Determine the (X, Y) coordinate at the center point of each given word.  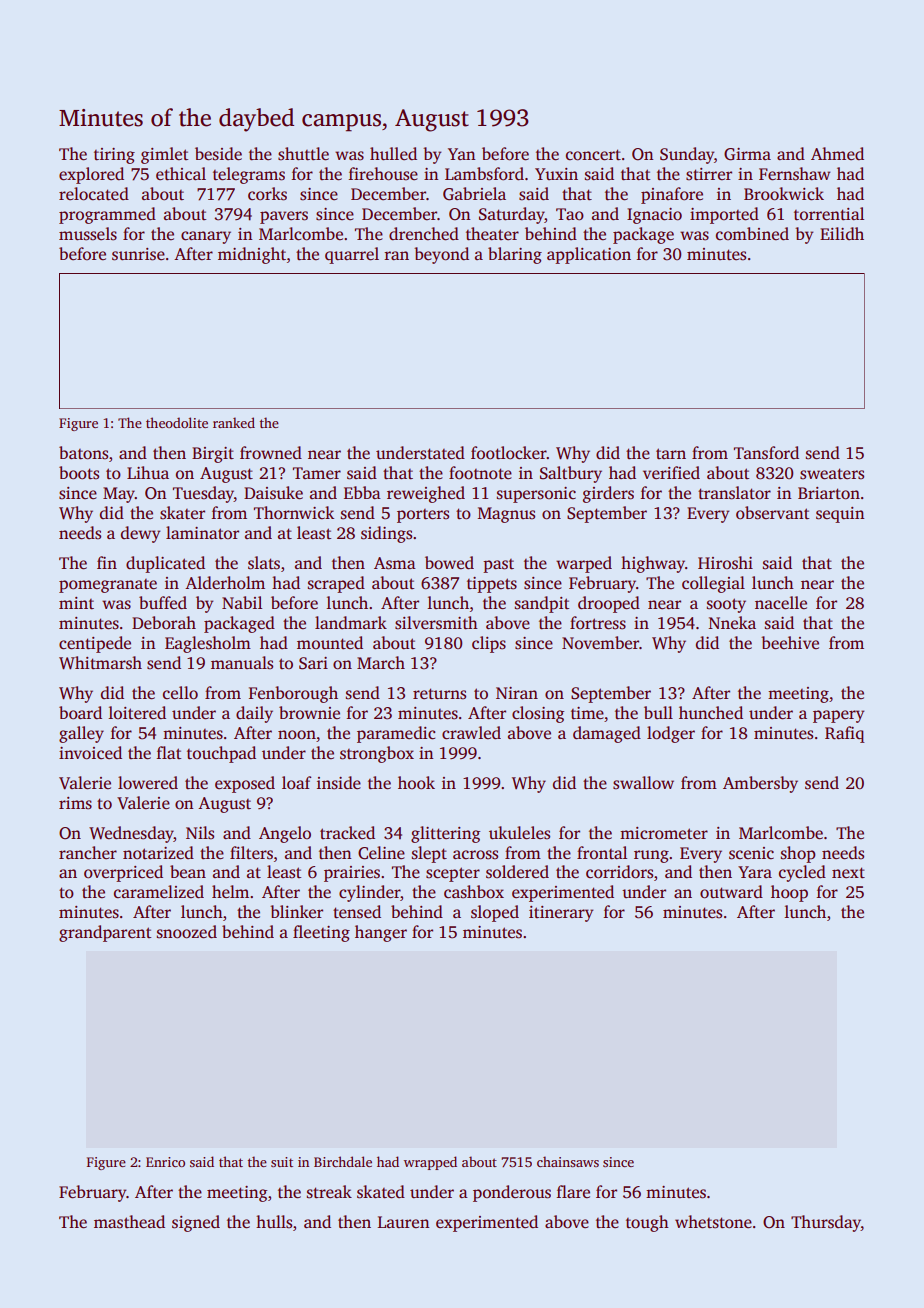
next (848, 873)
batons (83, 453)
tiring (114, 156)
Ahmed (837, 154)
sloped (495, 913)
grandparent (105, 933)
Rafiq (845, 734)
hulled (393, 154)
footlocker (509, 453)
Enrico (165, 1162)
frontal (602, 853)
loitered (137, 713)
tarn (671, 453)
